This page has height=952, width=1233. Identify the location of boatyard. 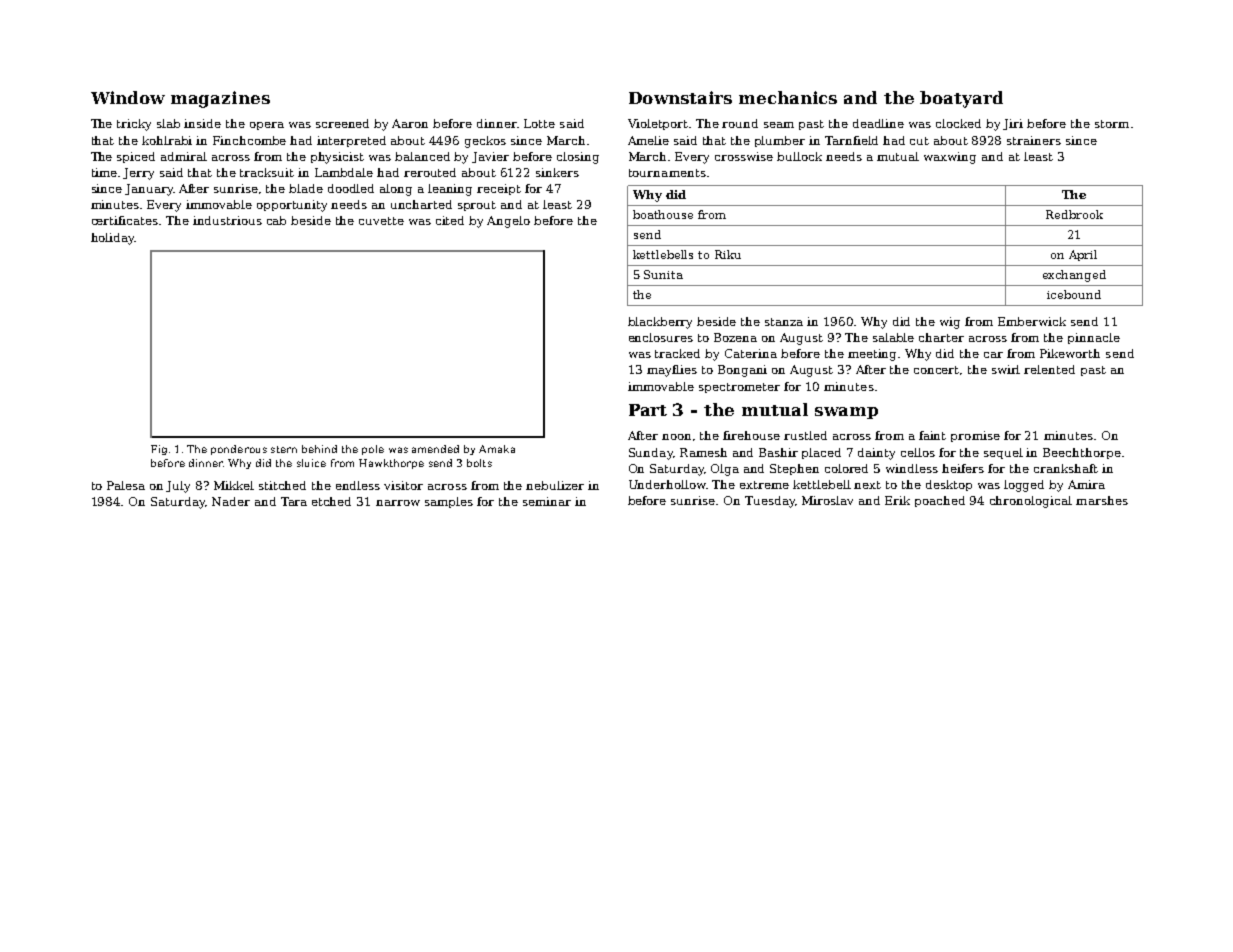
(961, 99).
